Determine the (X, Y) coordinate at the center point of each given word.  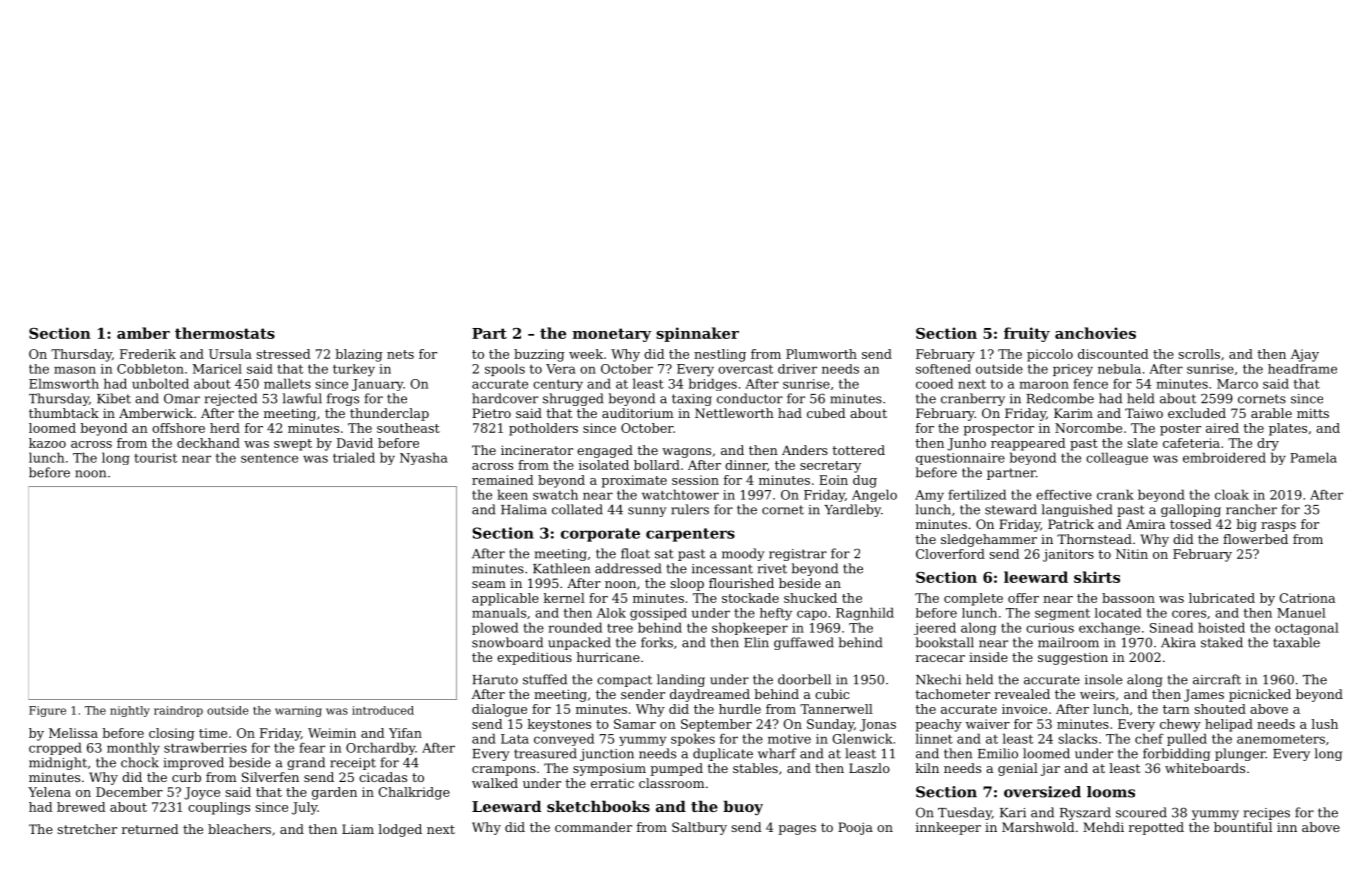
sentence (269, 458)
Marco (1237, 384)
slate (1142, 443)
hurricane (608, 657)
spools (505, 370)
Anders (805, 450)
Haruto (495, 680)
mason (75, 370)
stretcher (87, 829)
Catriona (1307, 598)
